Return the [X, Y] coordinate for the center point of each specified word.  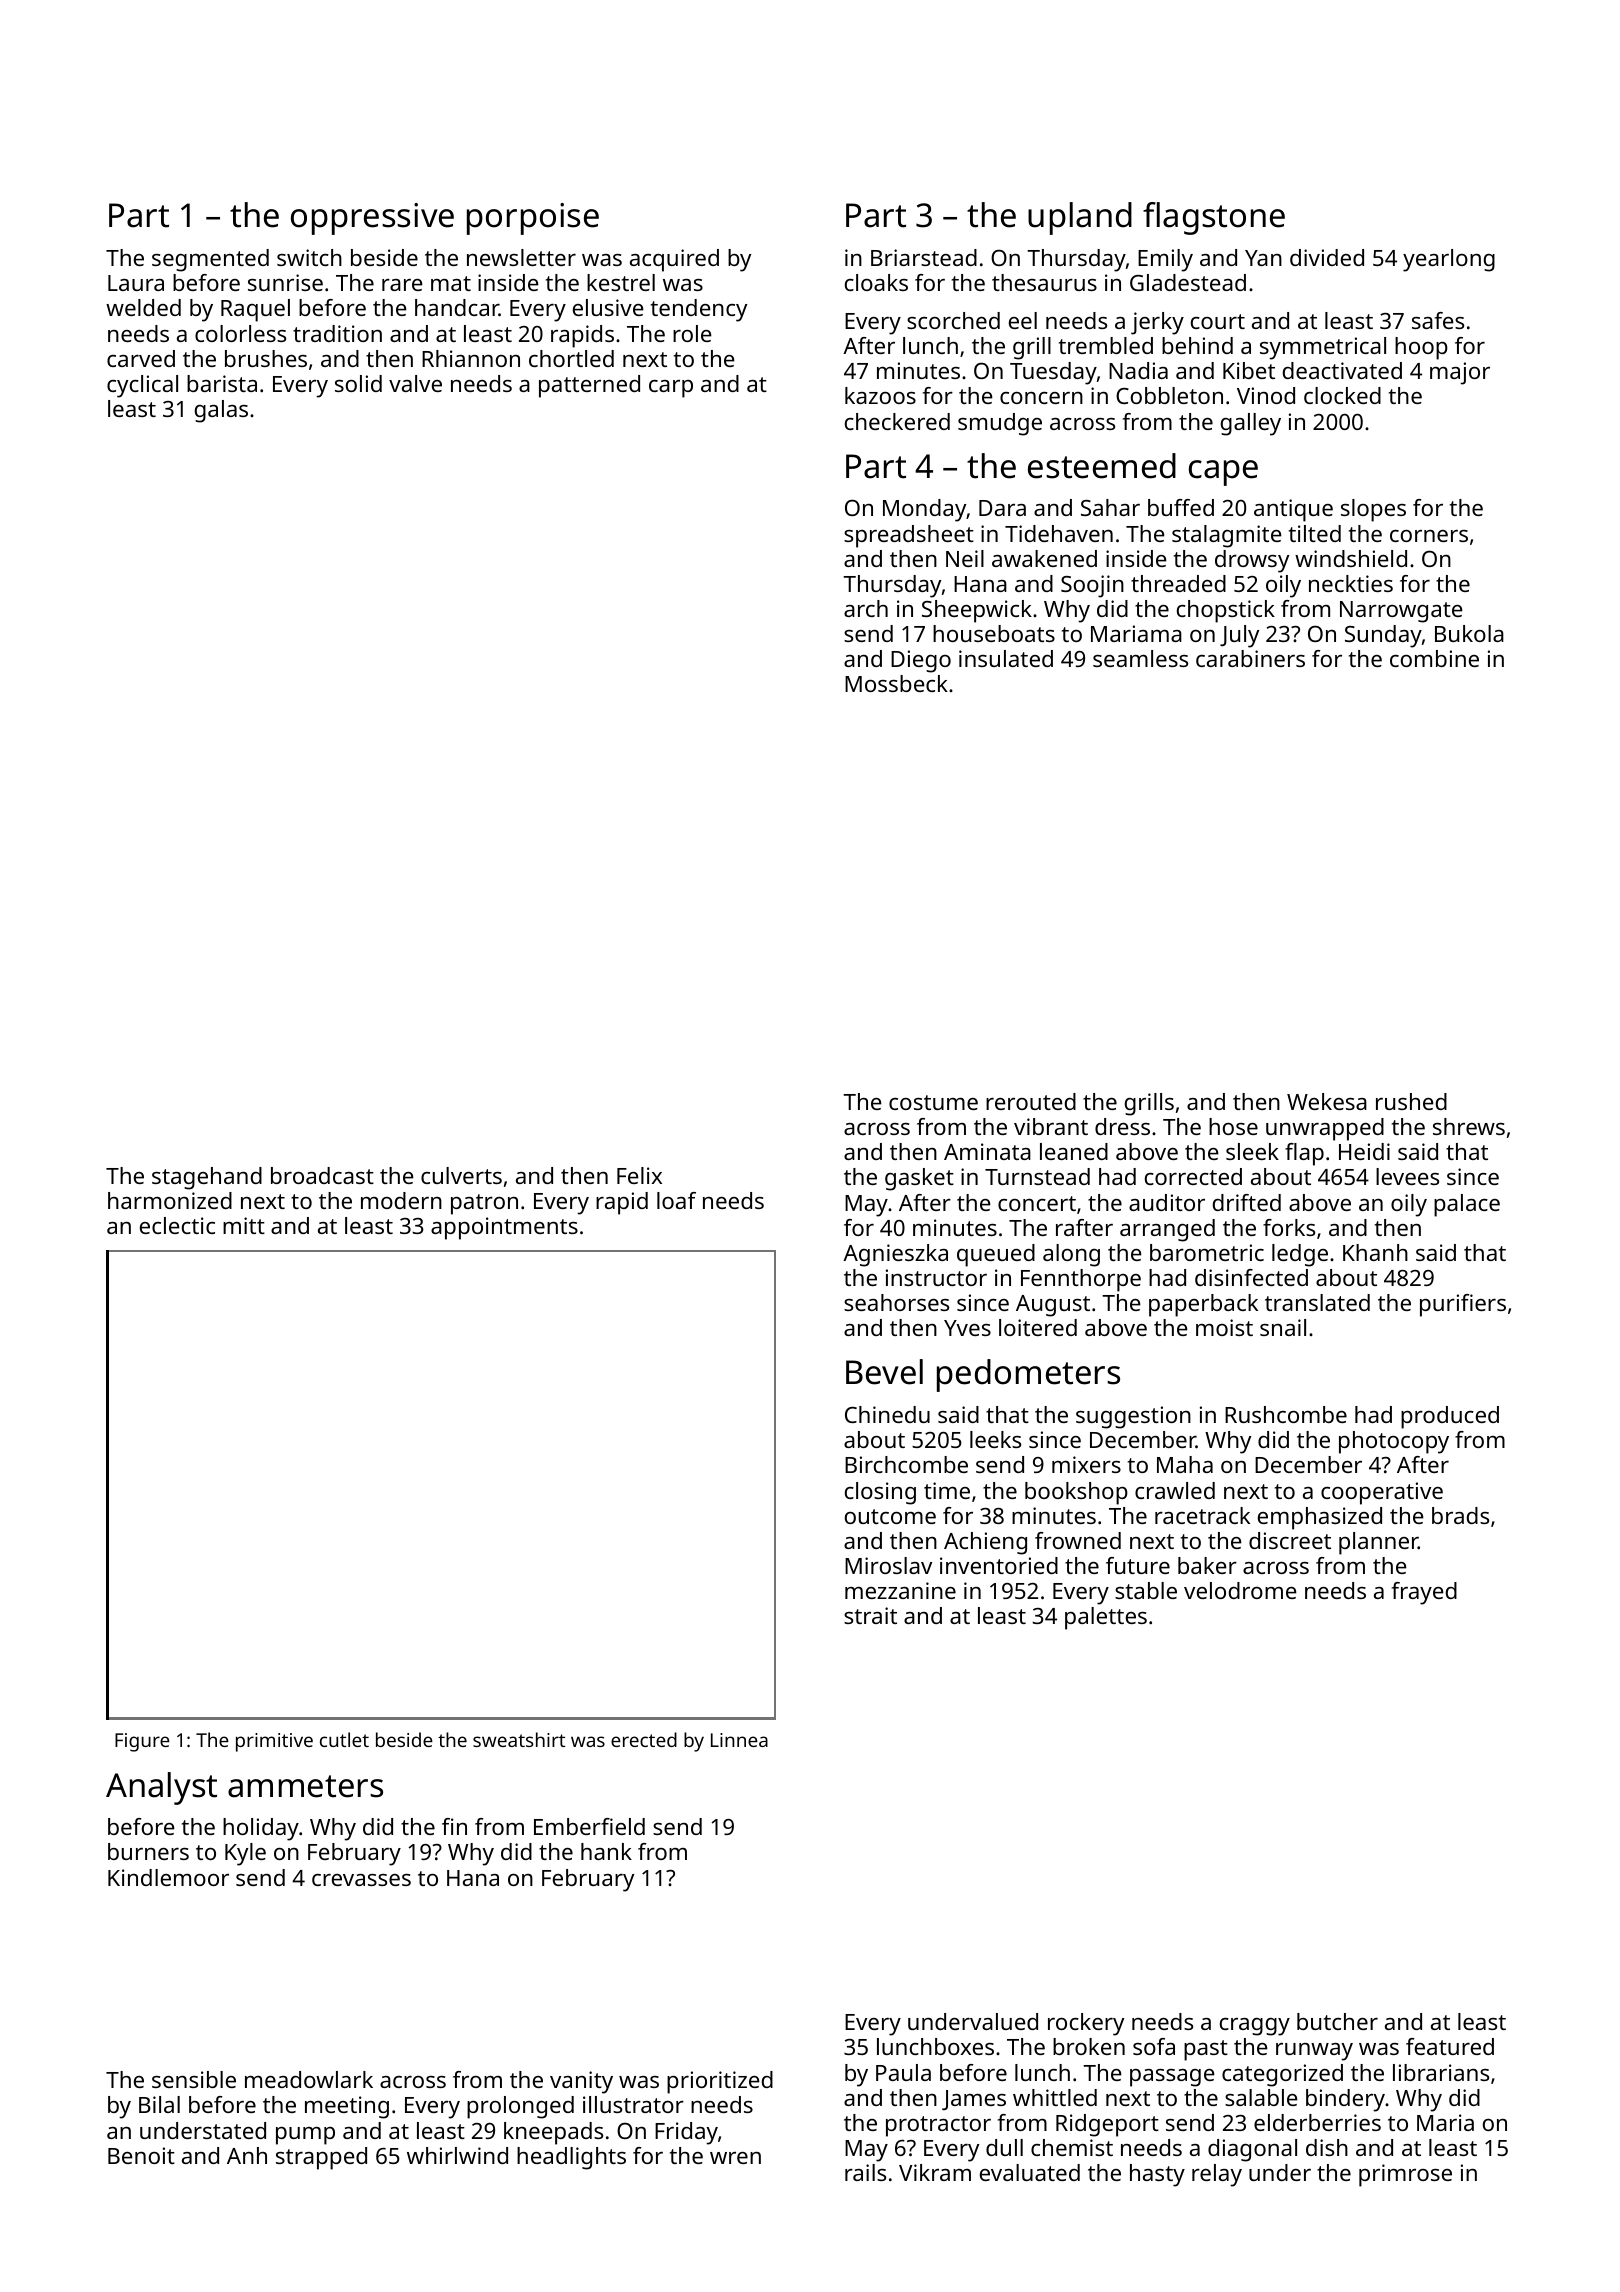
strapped [321, 2158]
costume [933, 1102]
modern [401, 1200]
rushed [1411, 1101]
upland [1080, 218]
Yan [1263, 258]
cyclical [142, 386]
